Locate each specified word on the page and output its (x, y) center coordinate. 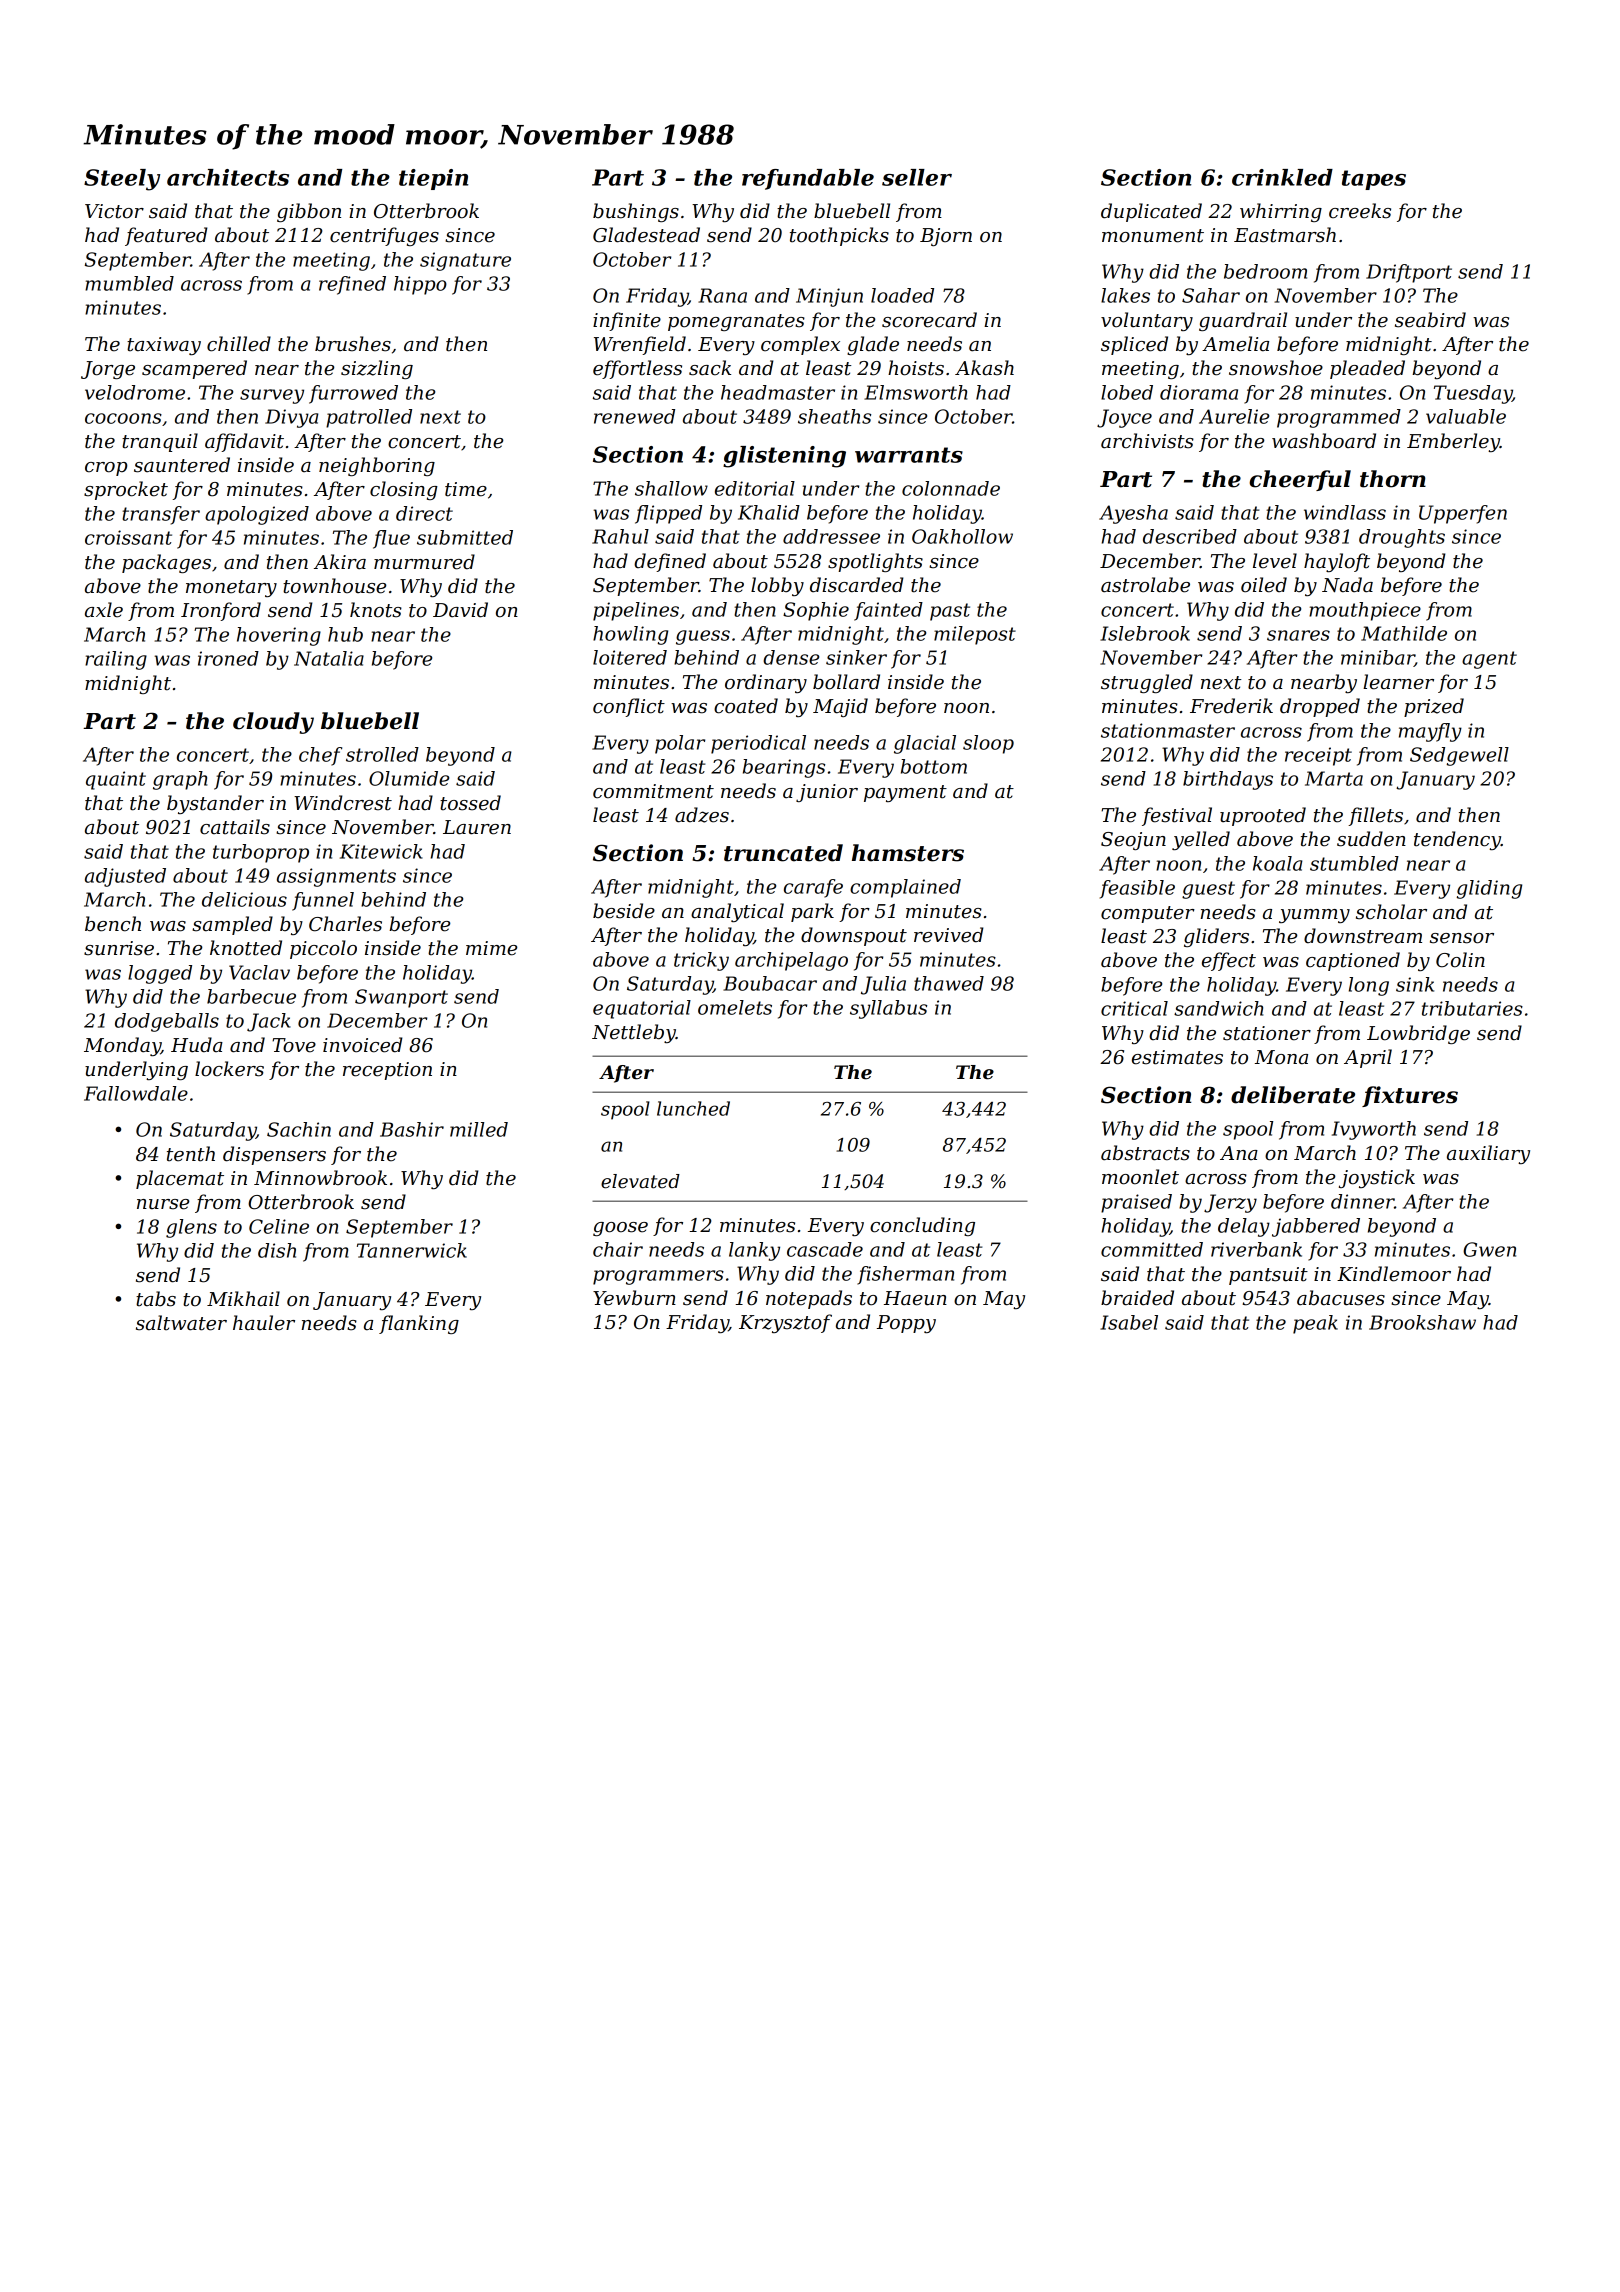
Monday (122, 1046)
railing (116, 660)
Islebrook (1145, 633)
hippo (420, 285)
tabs (156, 1299)
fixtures (1410, 1096)
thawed (949, 983)
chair (618, 1249)
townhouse (334, 586)
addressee (831, 536)
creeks (1360, 211)
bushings (636, 212)
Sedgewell (1459, 756)
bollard (846, 682)
